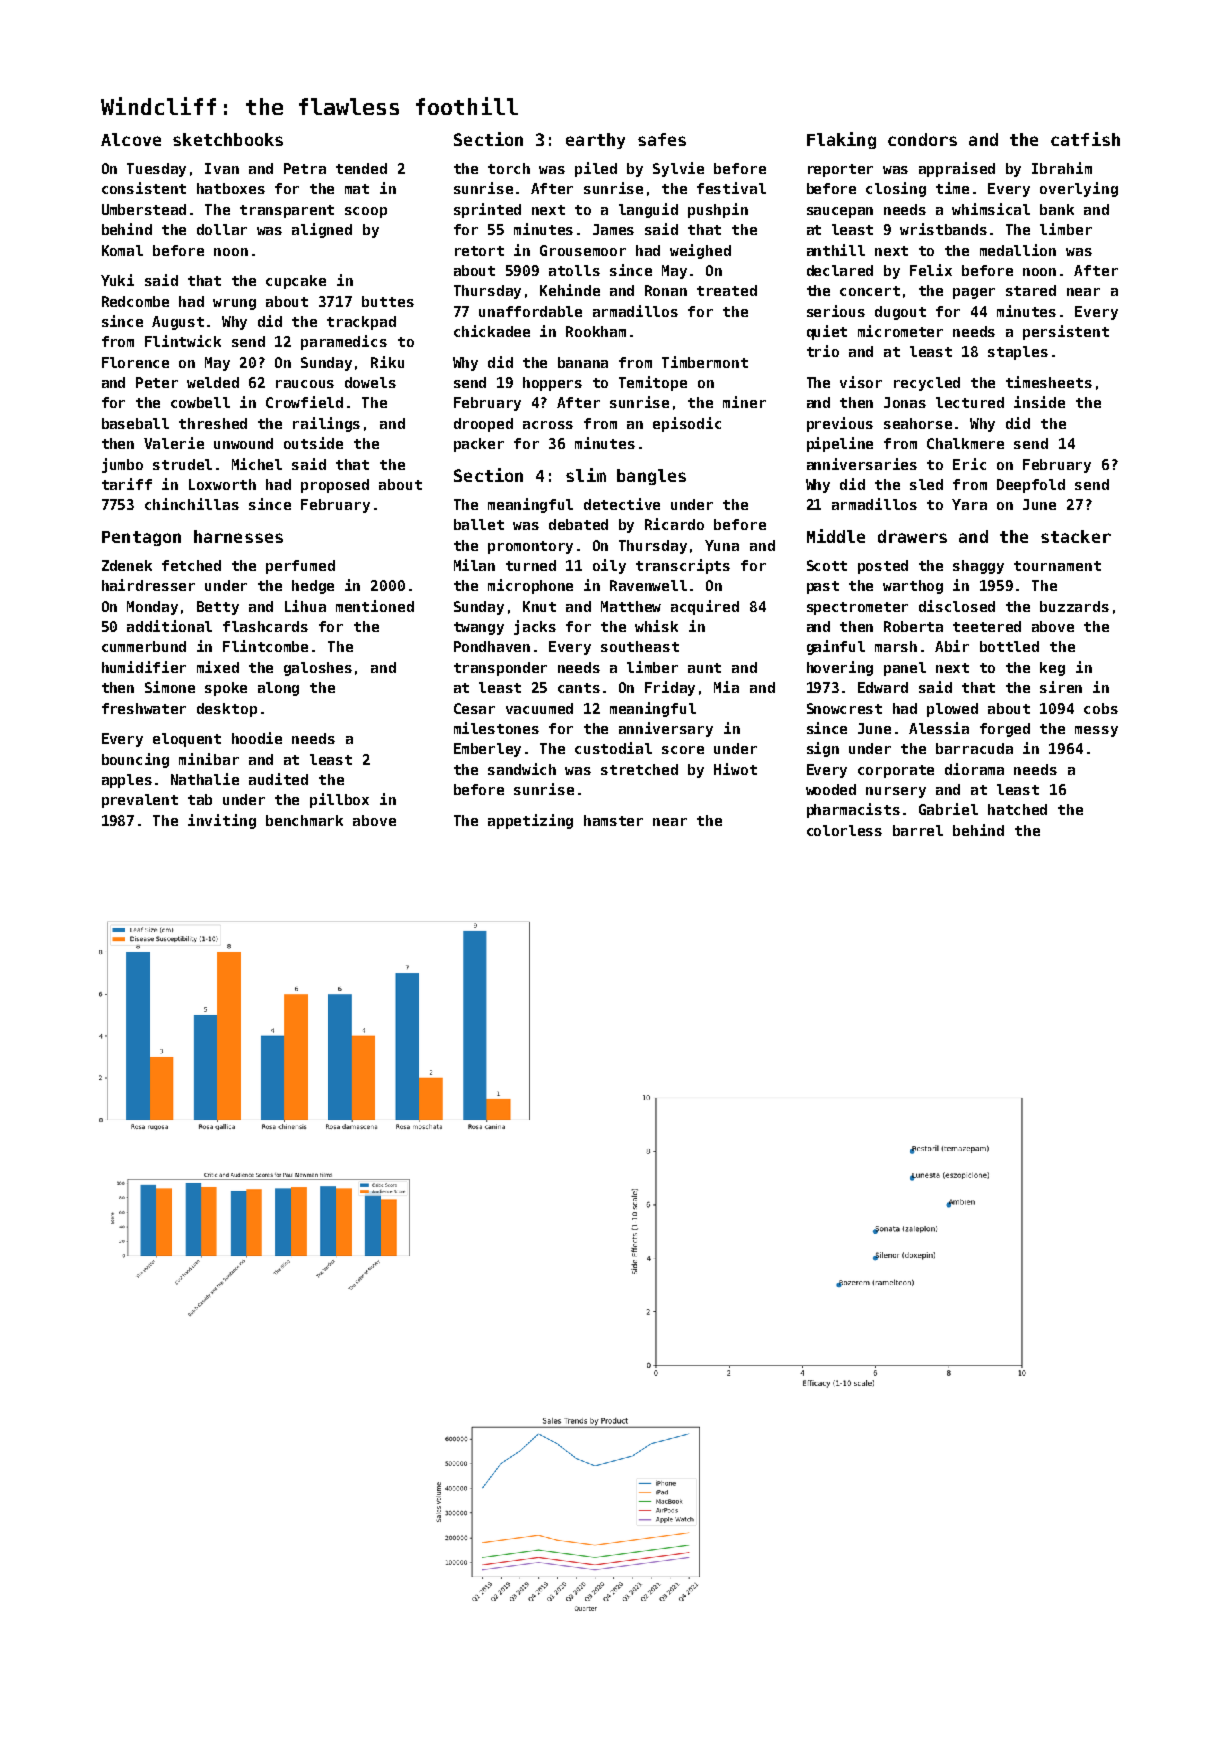  What do you see at coordinates (222, 229) in the screenshot?
I see `dollar` at bounding box center [222, 229].
